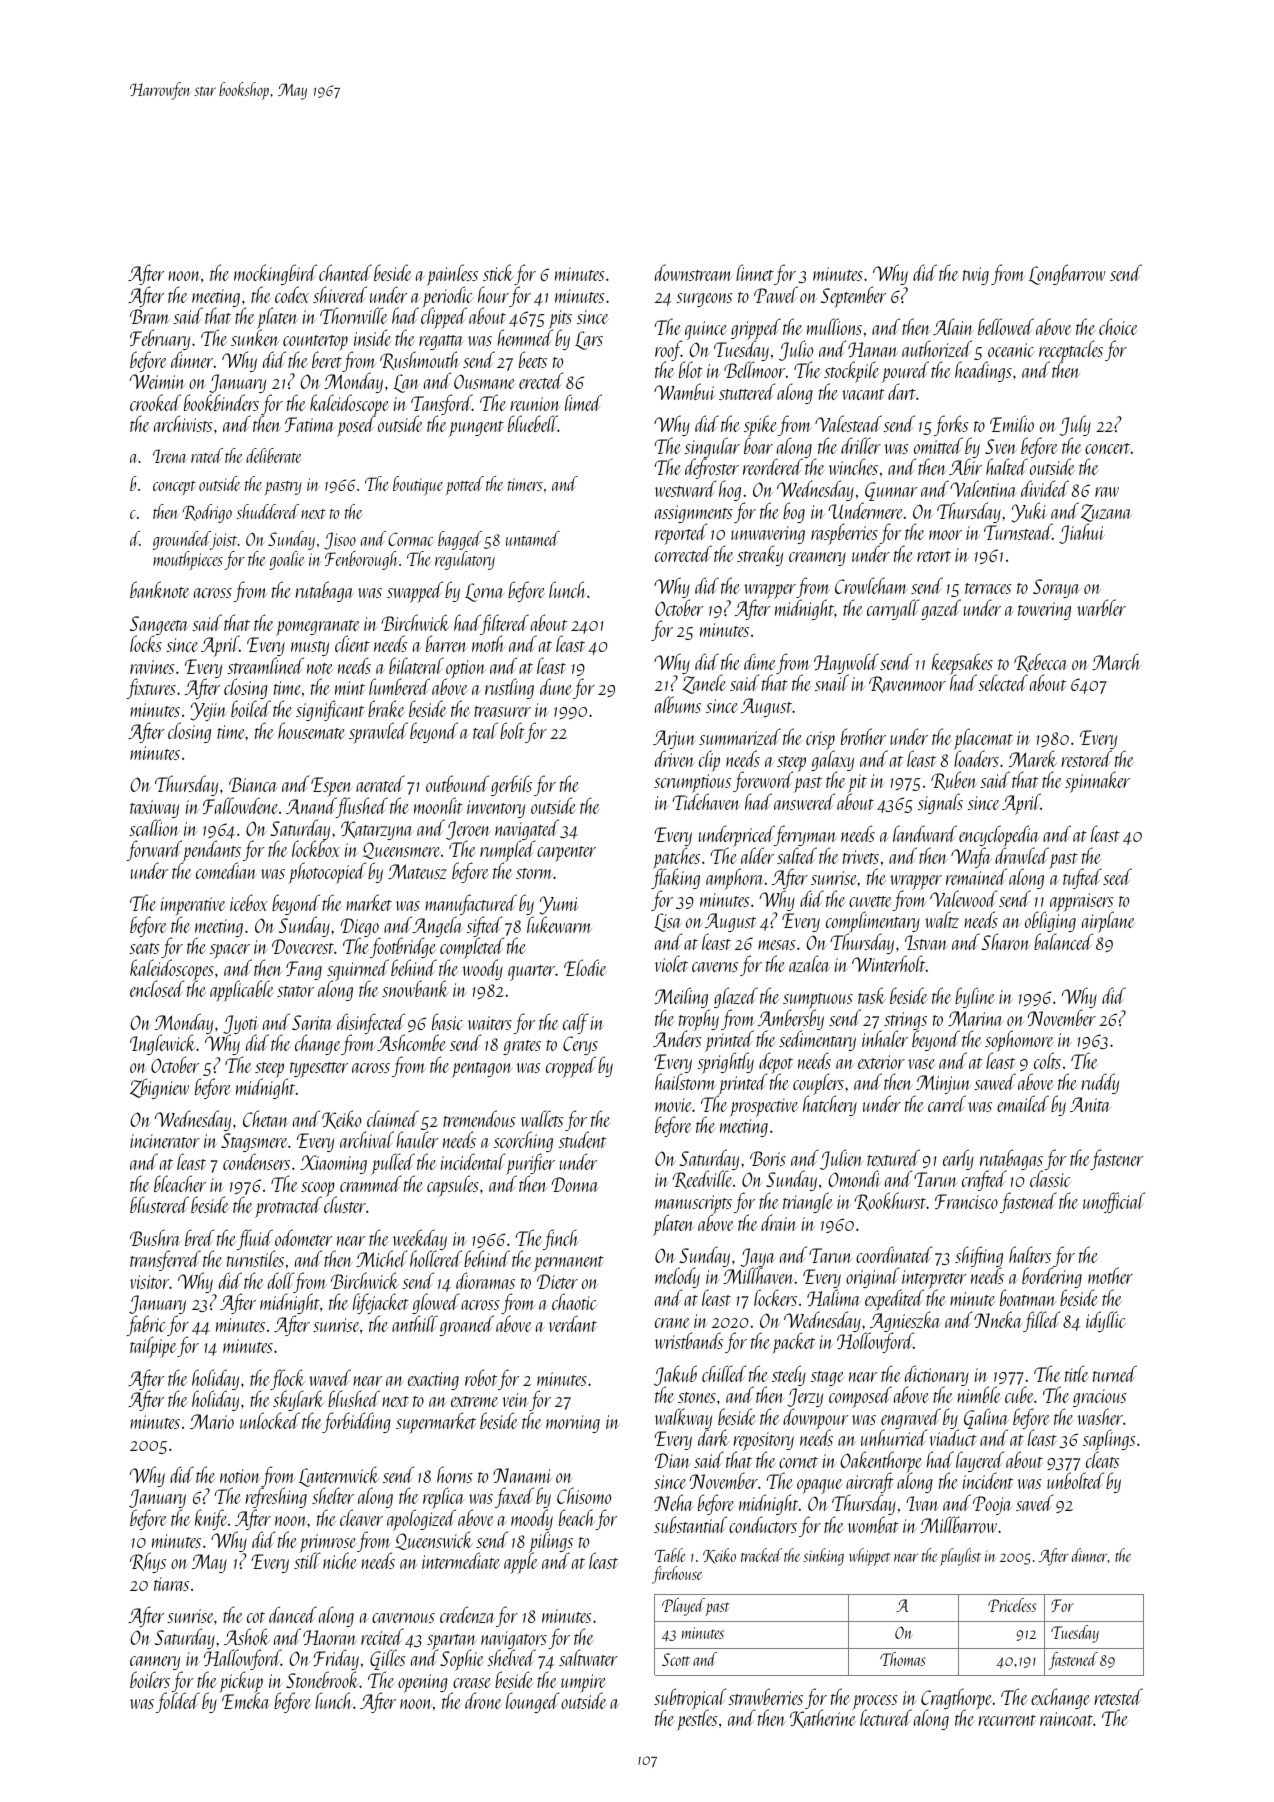  Describe the element at coordinates (318, 628) in the screenshot. I see `pomegranate` at that location.
